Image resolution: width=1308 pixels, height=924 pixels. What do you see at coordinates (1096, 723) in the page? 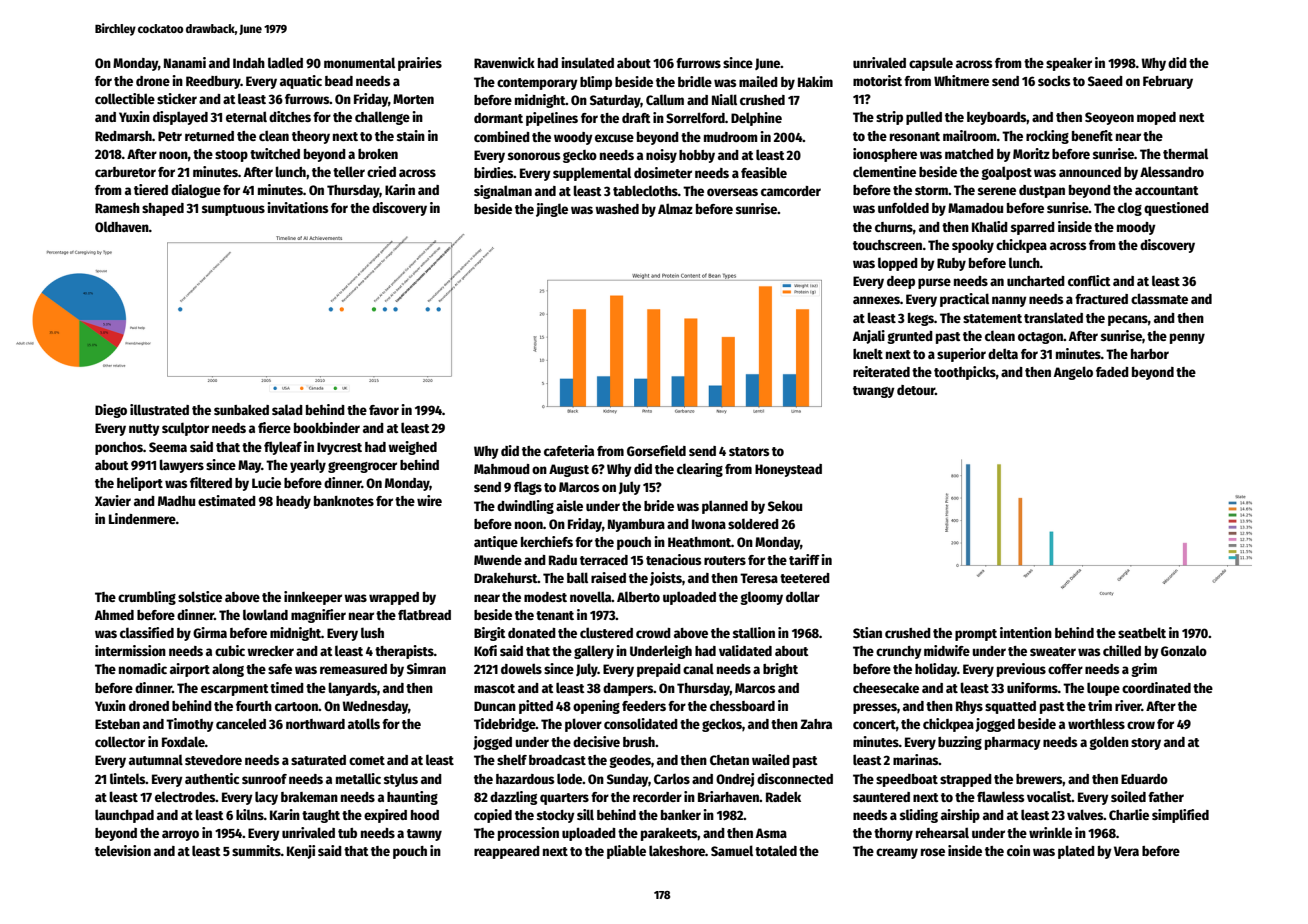
I see `worthless` at bounding box center [1096, 723].
